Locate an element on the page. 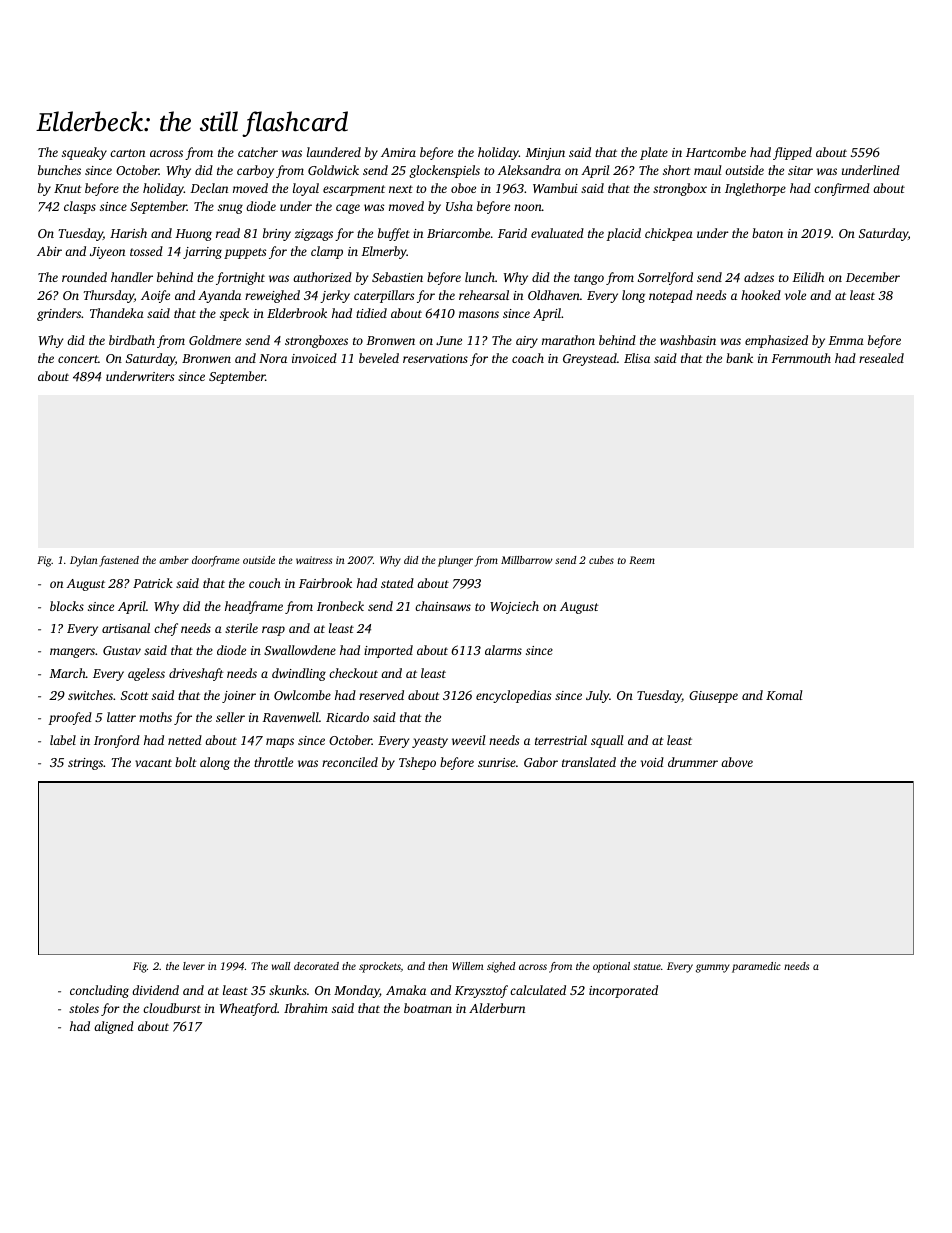  oboe is located at coordinates (463, 188).
